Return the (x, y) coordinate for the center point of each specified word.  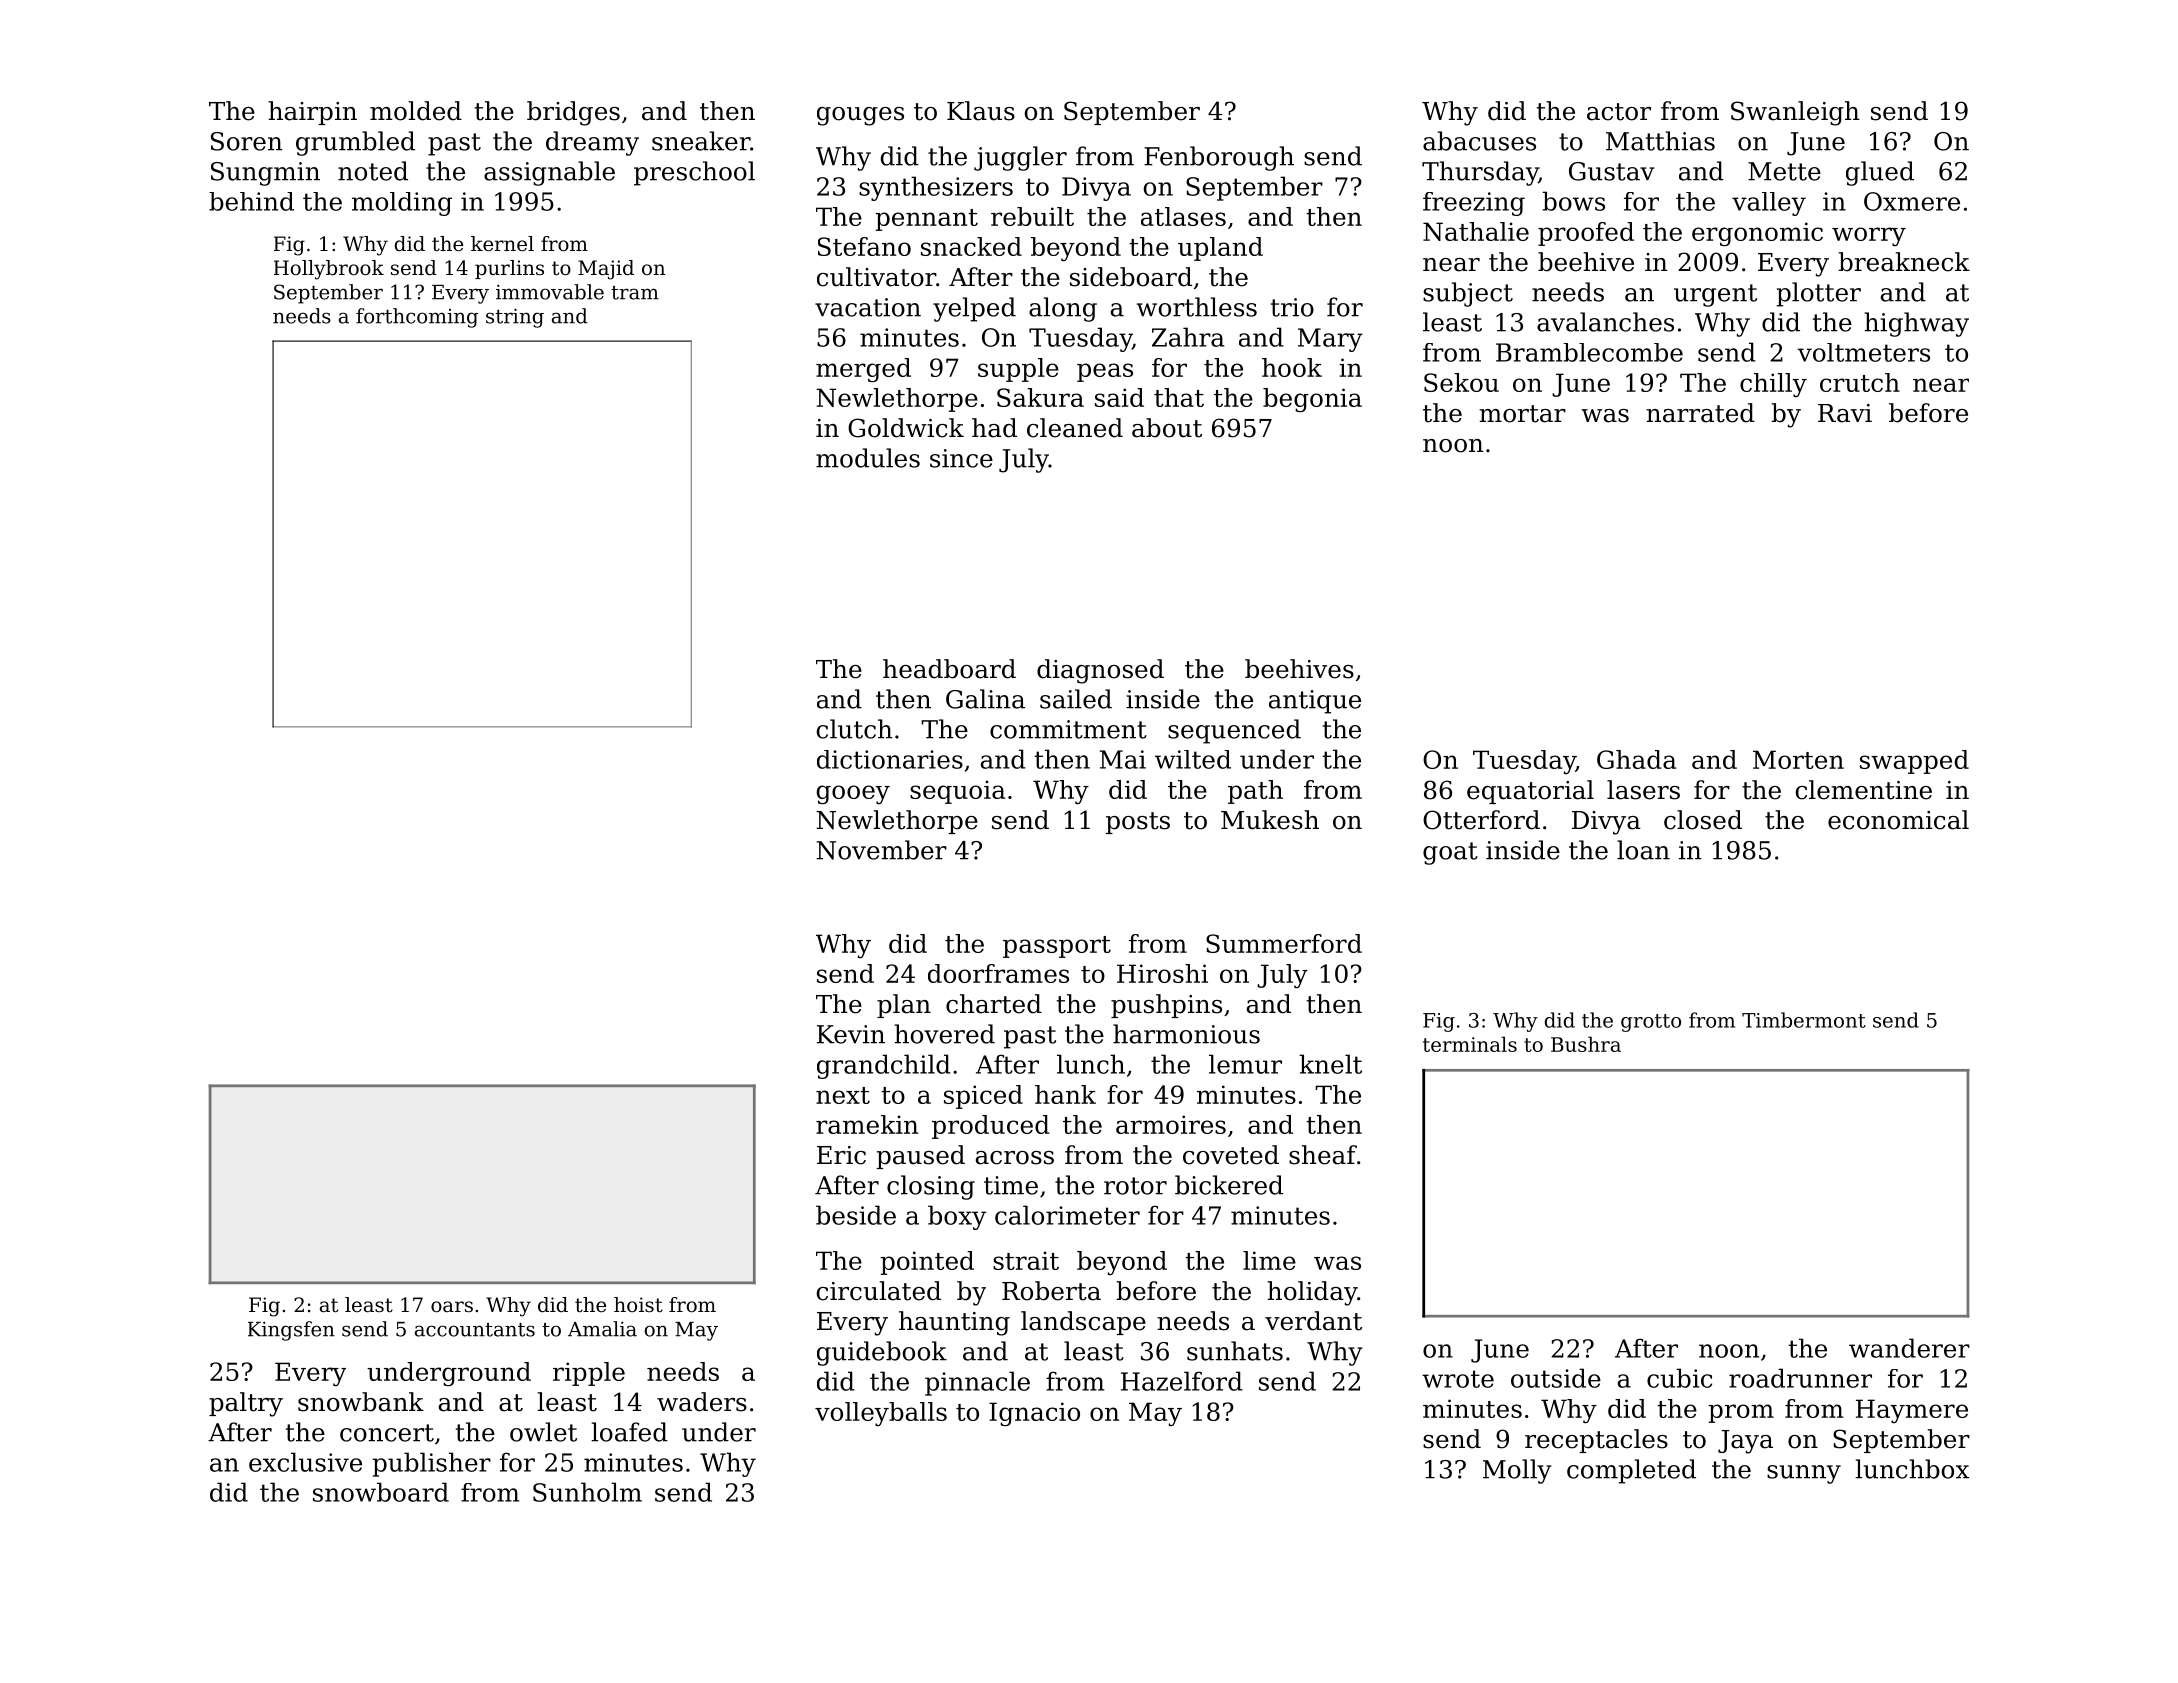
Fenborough (1219, 158)
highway (1916, 324)
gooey (853, 794)
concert (387, 1433)
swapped (1914, 762)
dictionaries (890, 759)
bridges (573, 113)
